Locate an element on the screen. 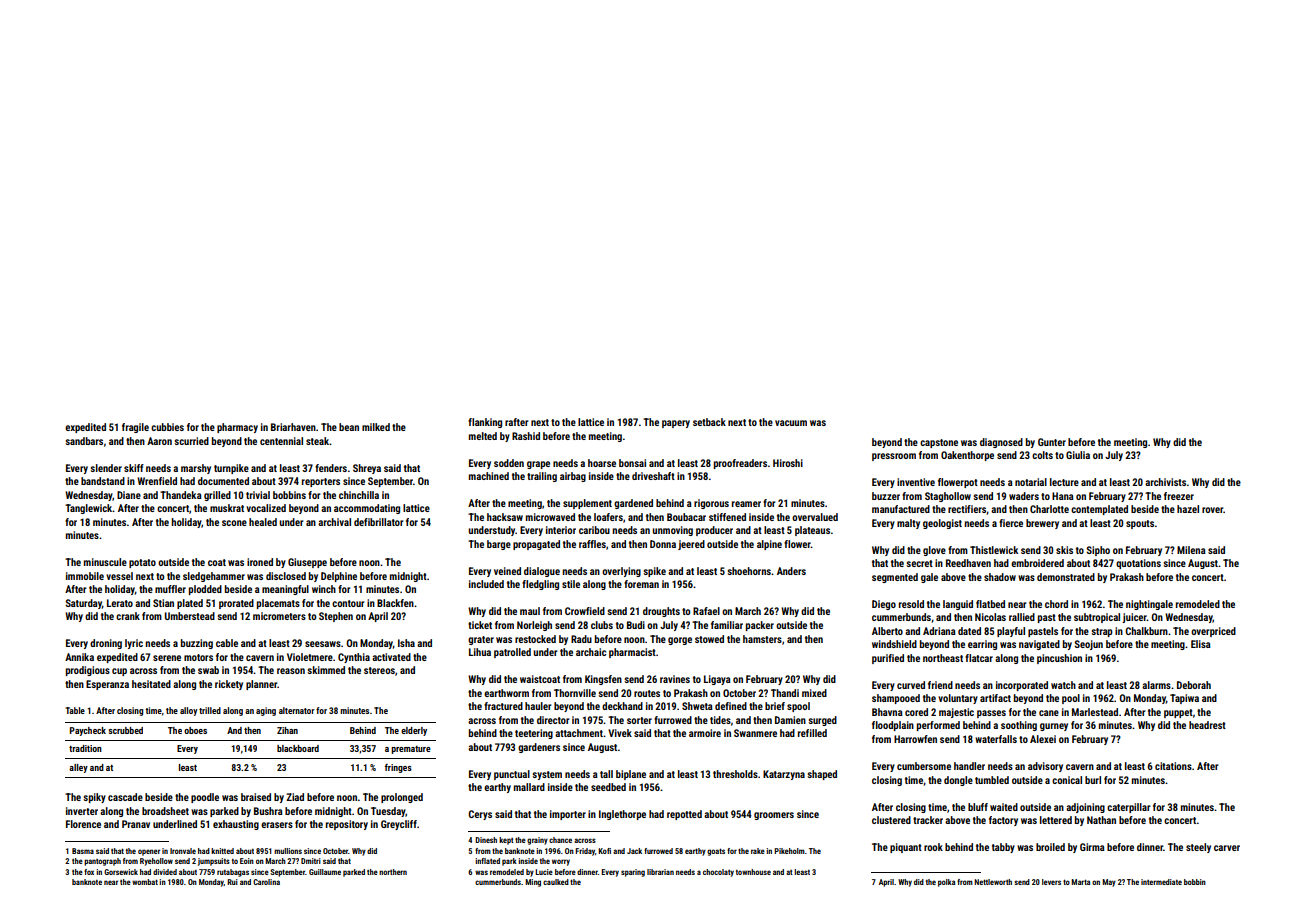  vacuum is located at coordinates (791, 423).
